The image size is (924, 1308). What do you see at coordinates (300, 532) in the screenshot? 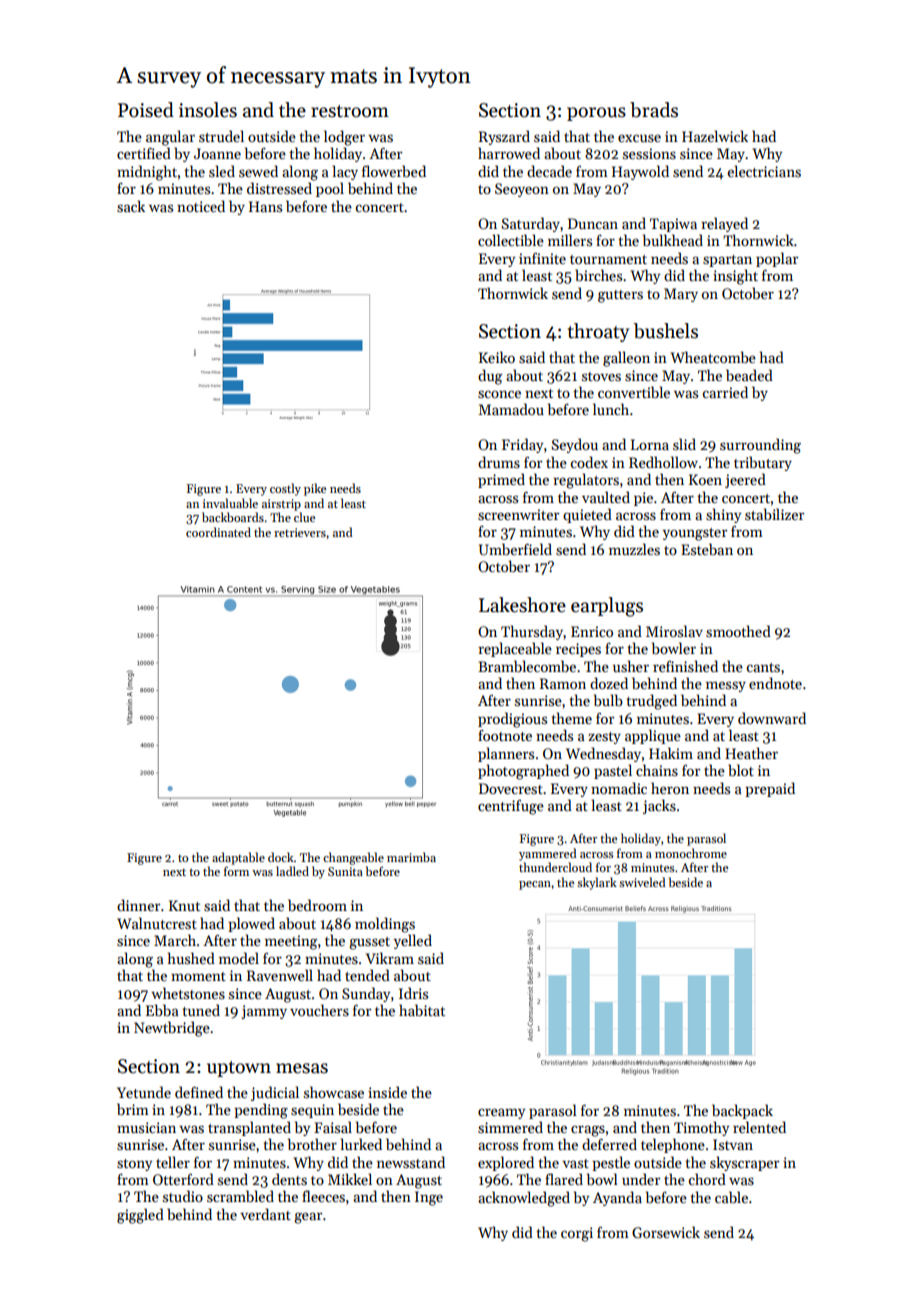
I see `retrievers` at bounding box center [300, 532].
